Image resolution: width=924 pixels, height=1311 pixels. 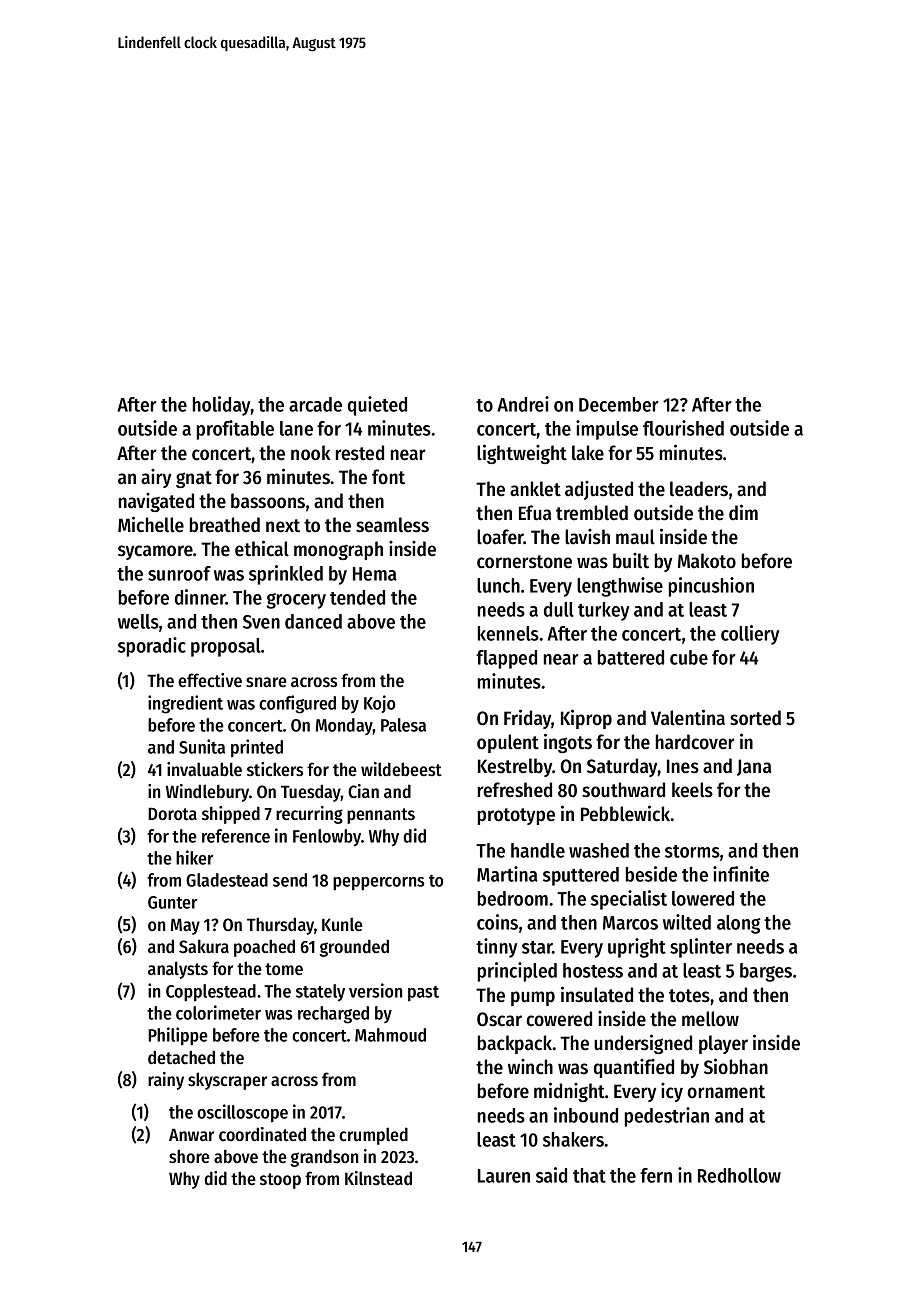 I want to click on beside, so click(x=651, y=874).
